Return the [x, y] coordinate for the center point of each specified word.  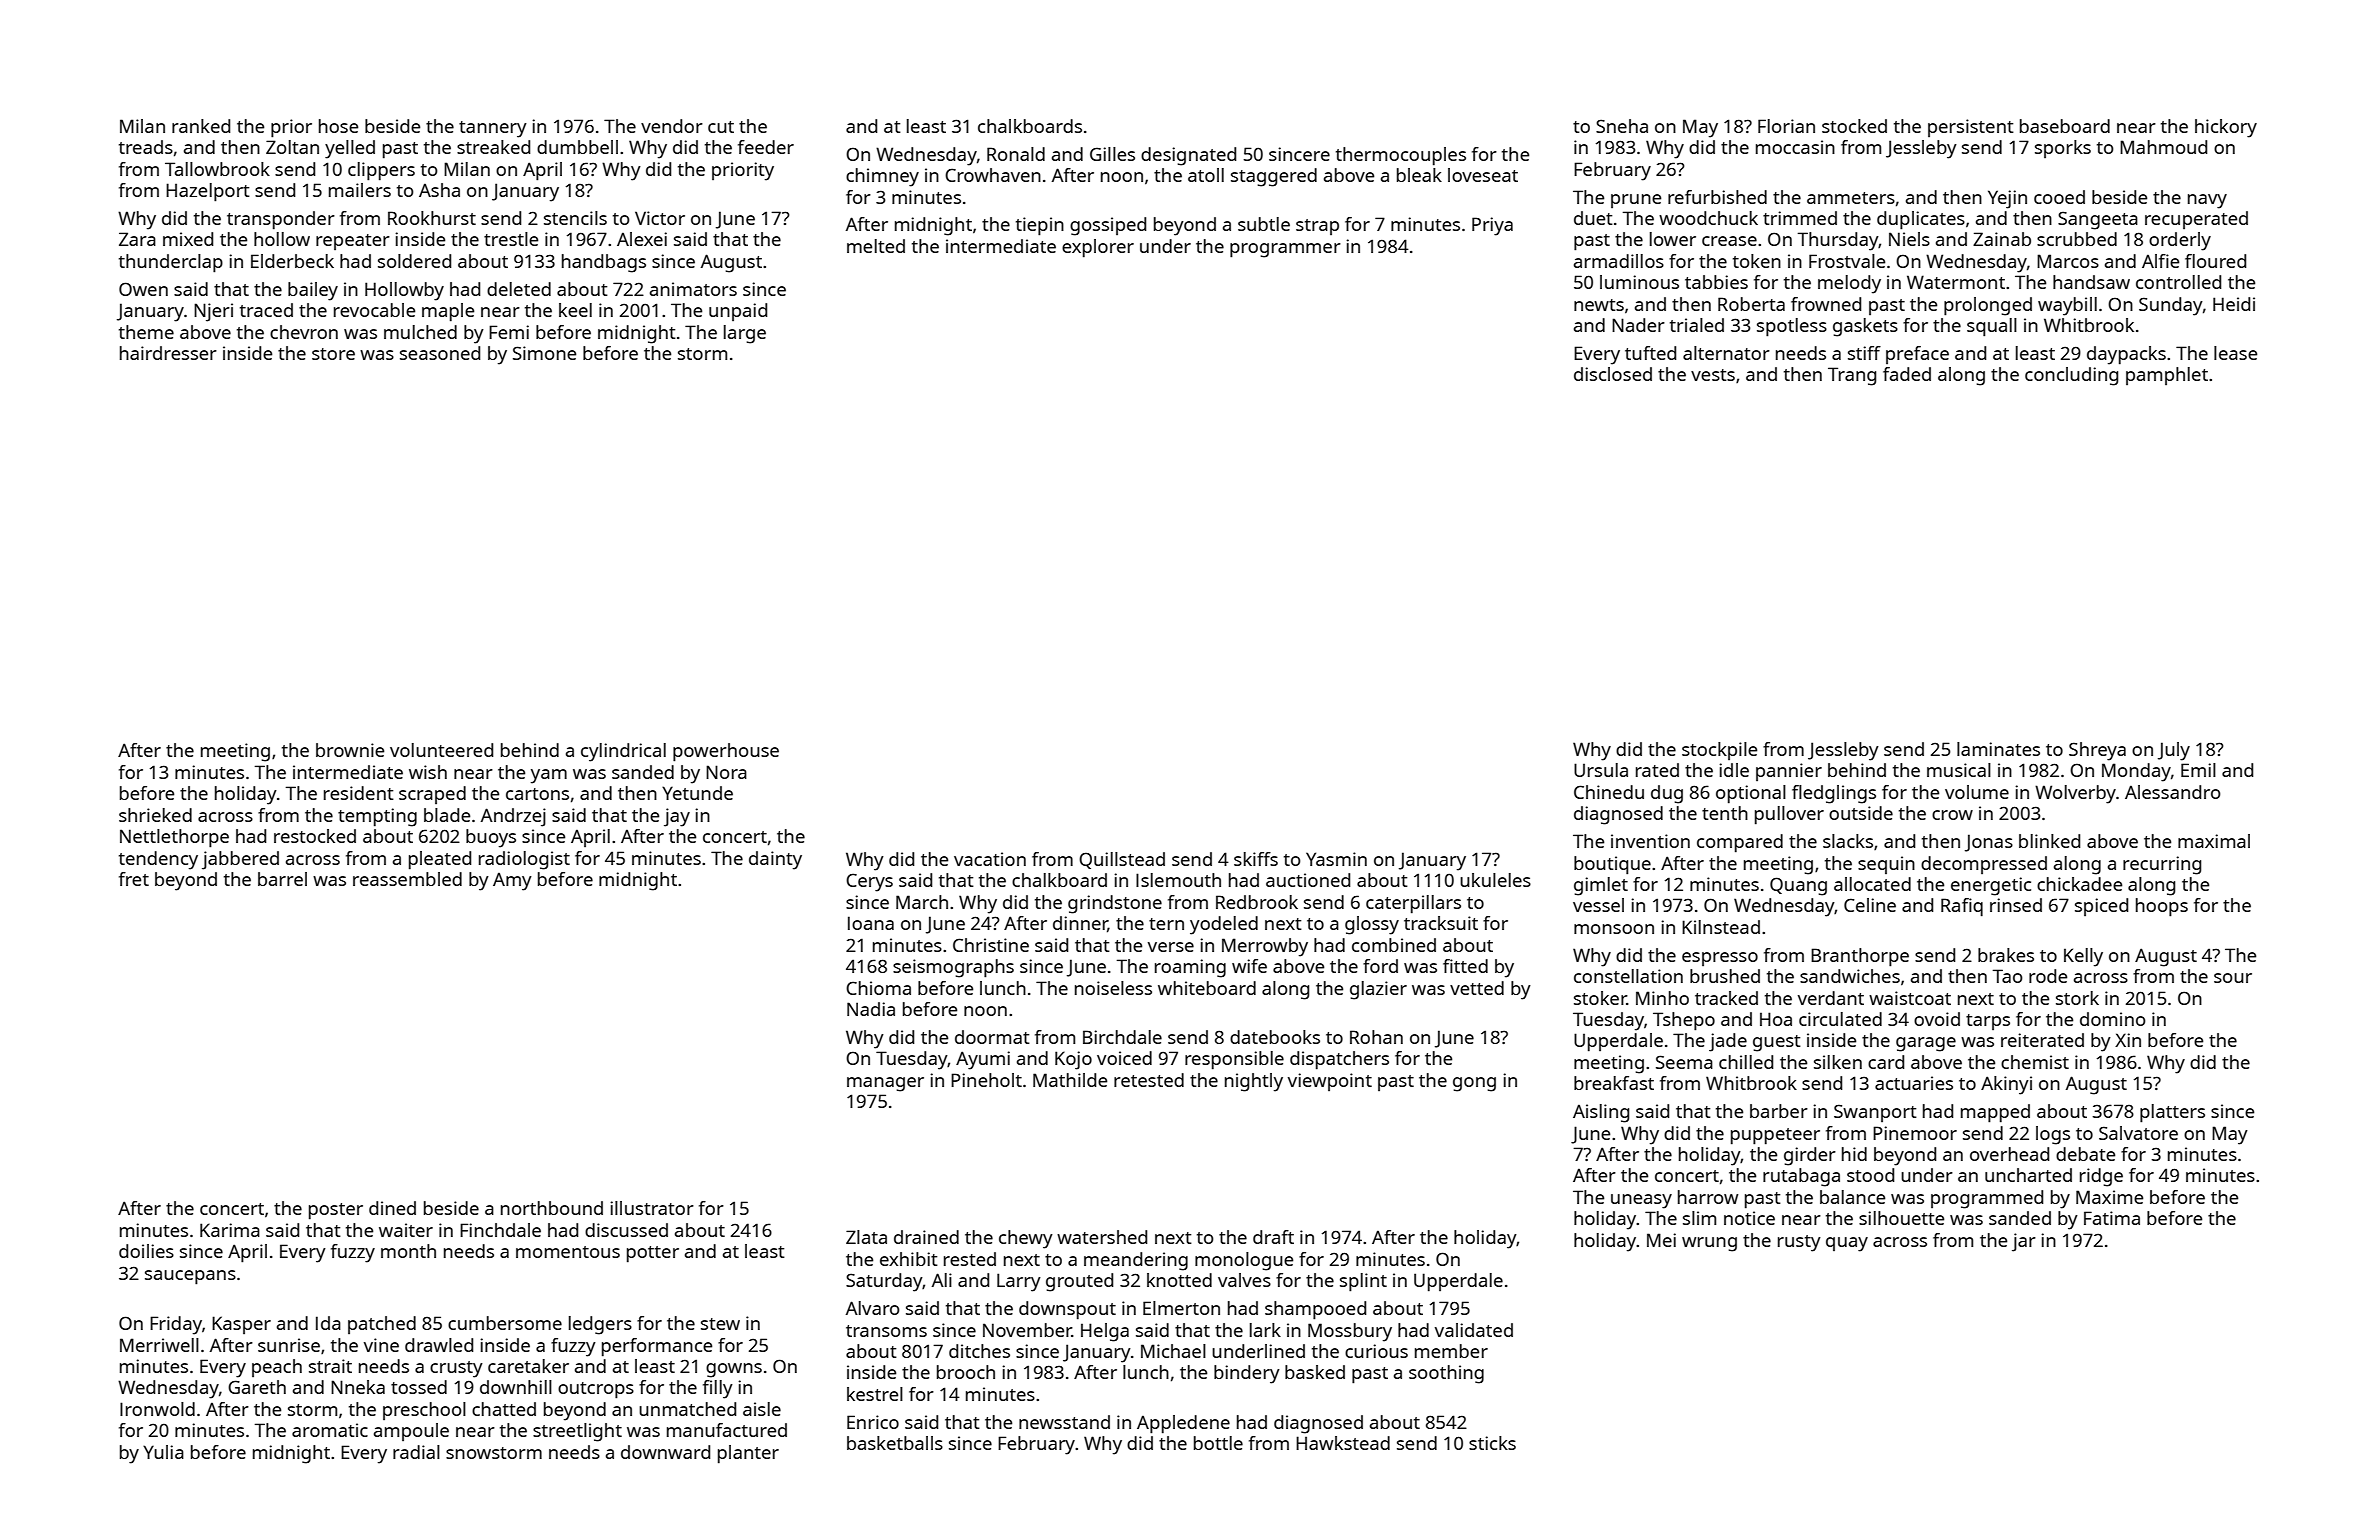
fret [134, 879]
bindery [1247, 1374]
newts [1599, 305]
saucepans [190, 1277]
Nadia [871, 1009]
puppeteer [1775, 1136]
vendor [672, 126]
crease [1729, 241]
